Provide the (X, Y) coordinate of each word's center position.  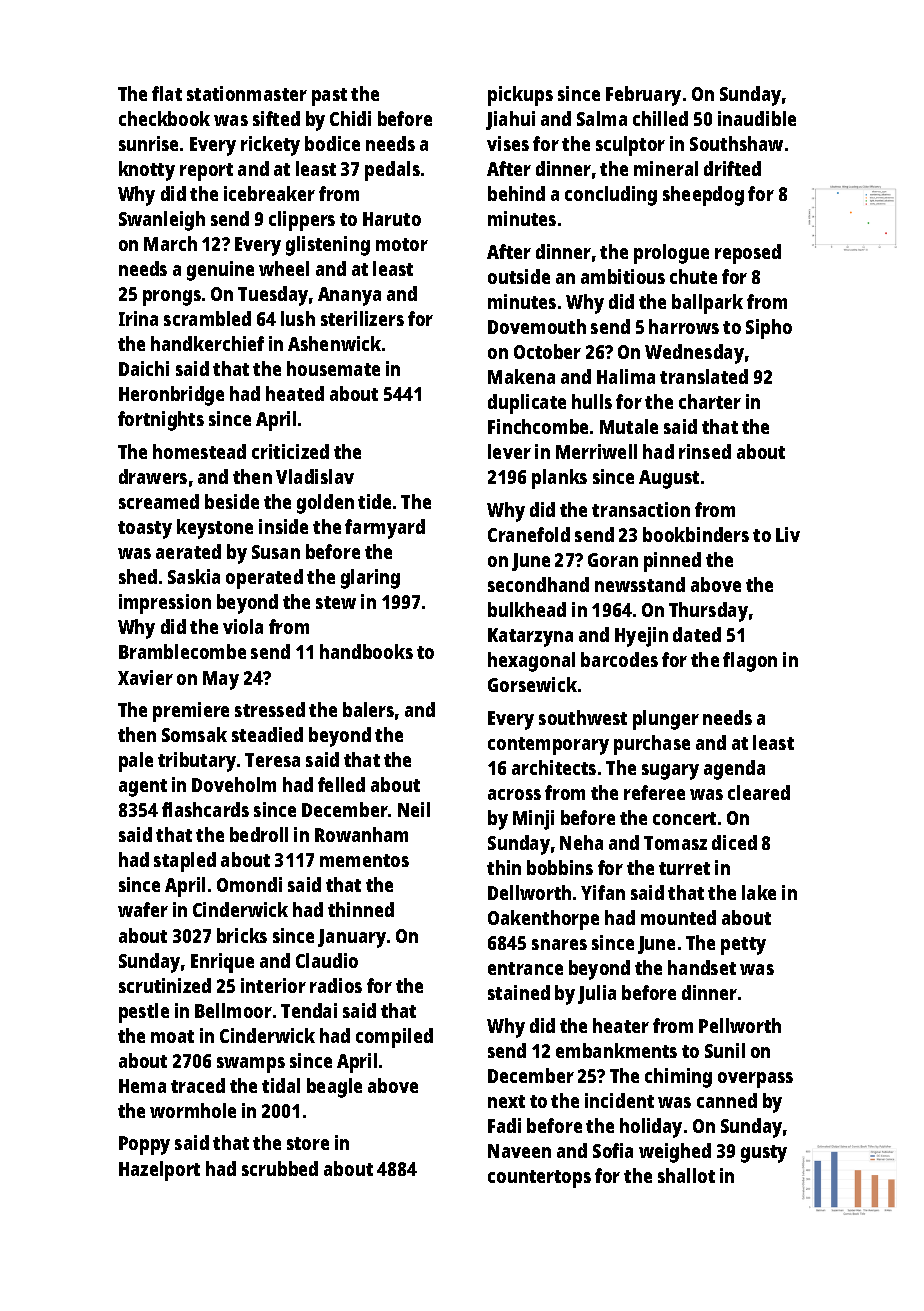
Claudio (327, 960)
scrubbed (280, 1168)
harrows (684, 326)
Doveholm (234, 784)
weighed (675, 1153)
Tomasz (675, 843)
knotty (147, 171)
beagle (334, 1088)
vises (508, 143)
